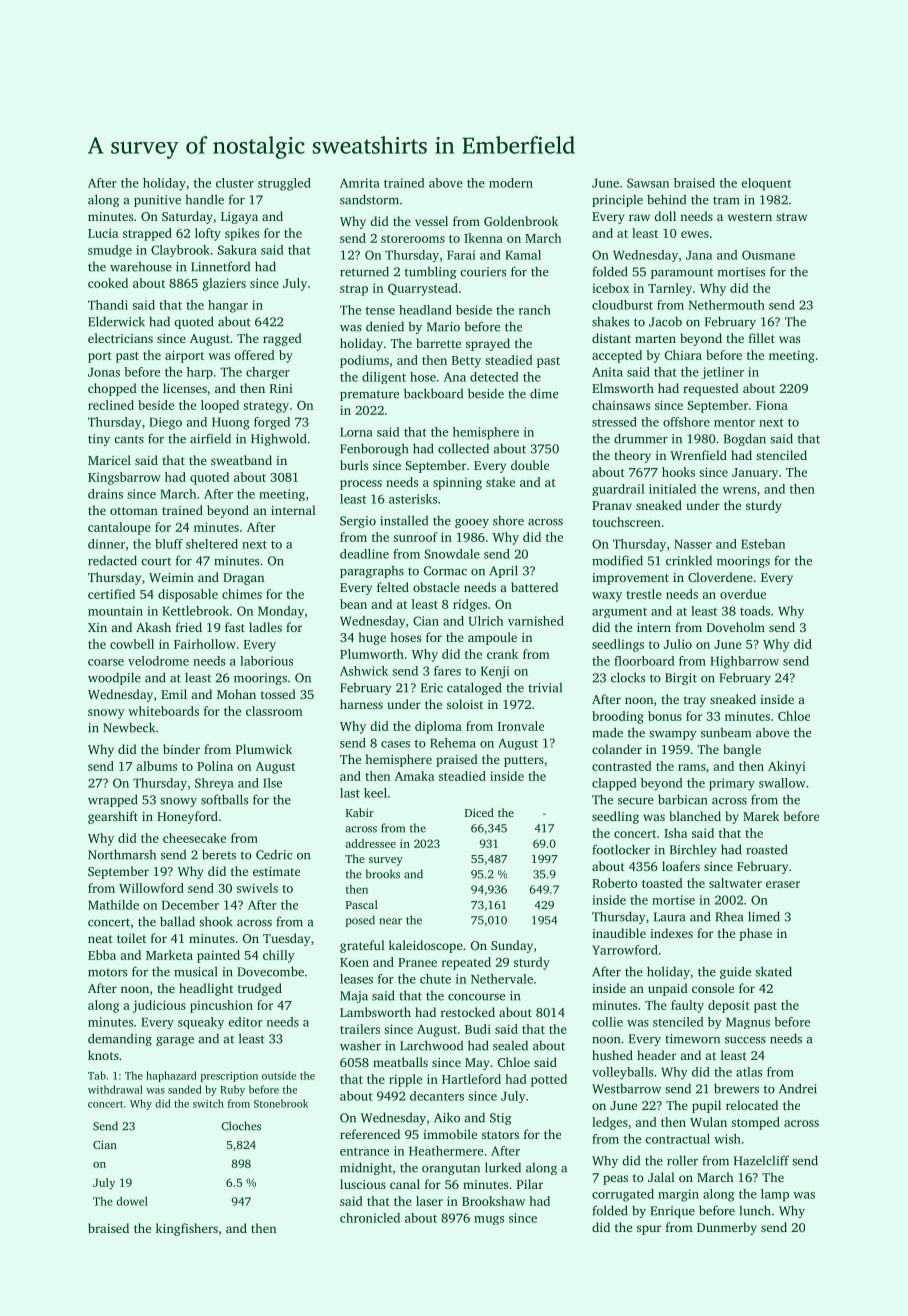  I want to click on drains, so click(105, 494).
